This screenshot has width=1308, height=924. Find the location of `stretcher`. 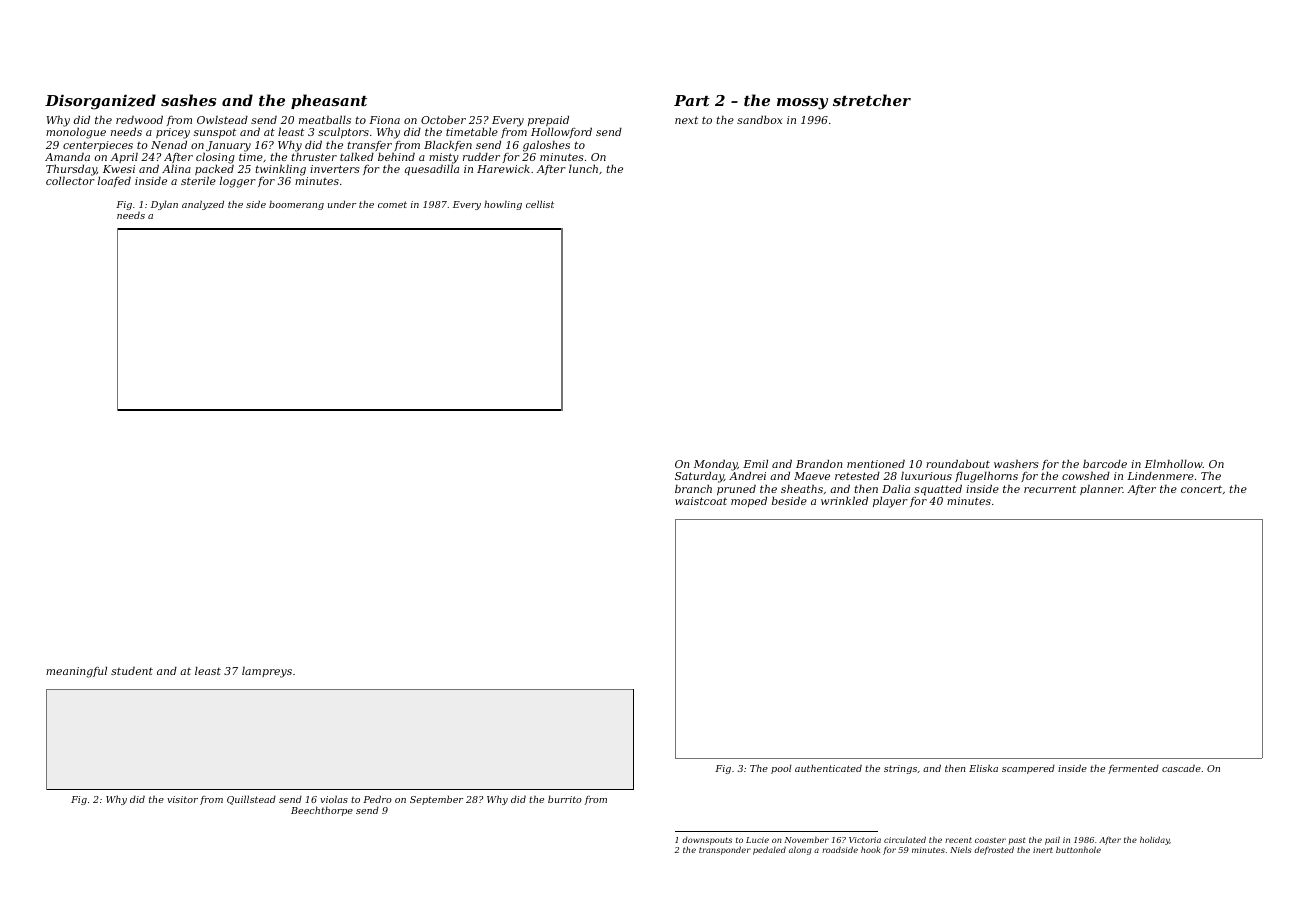

stretcher is located at coordinates (872, 100).
